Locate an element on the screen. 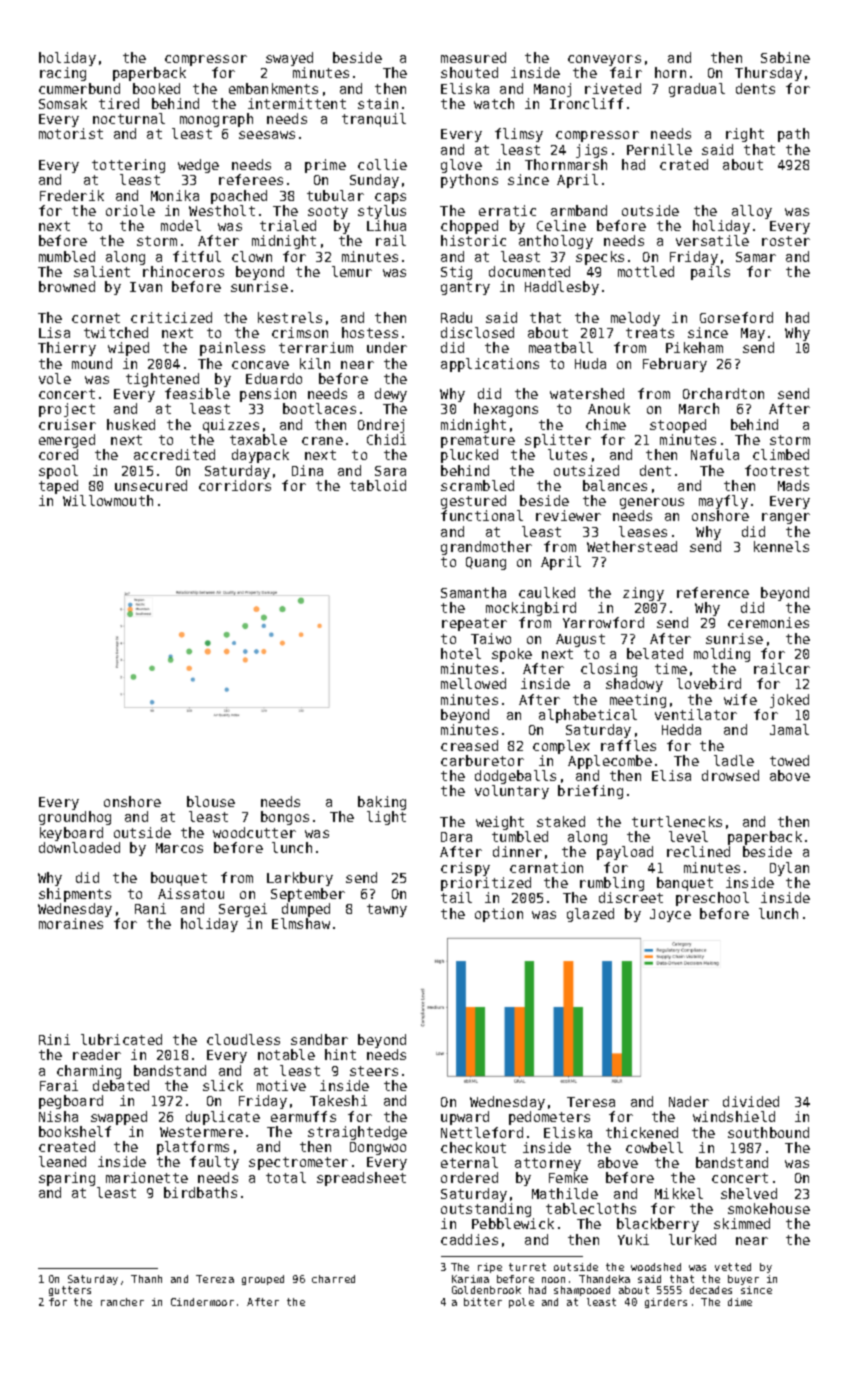 The image size is (849, 1400). tranquil is located at coordinates (374, 120).
